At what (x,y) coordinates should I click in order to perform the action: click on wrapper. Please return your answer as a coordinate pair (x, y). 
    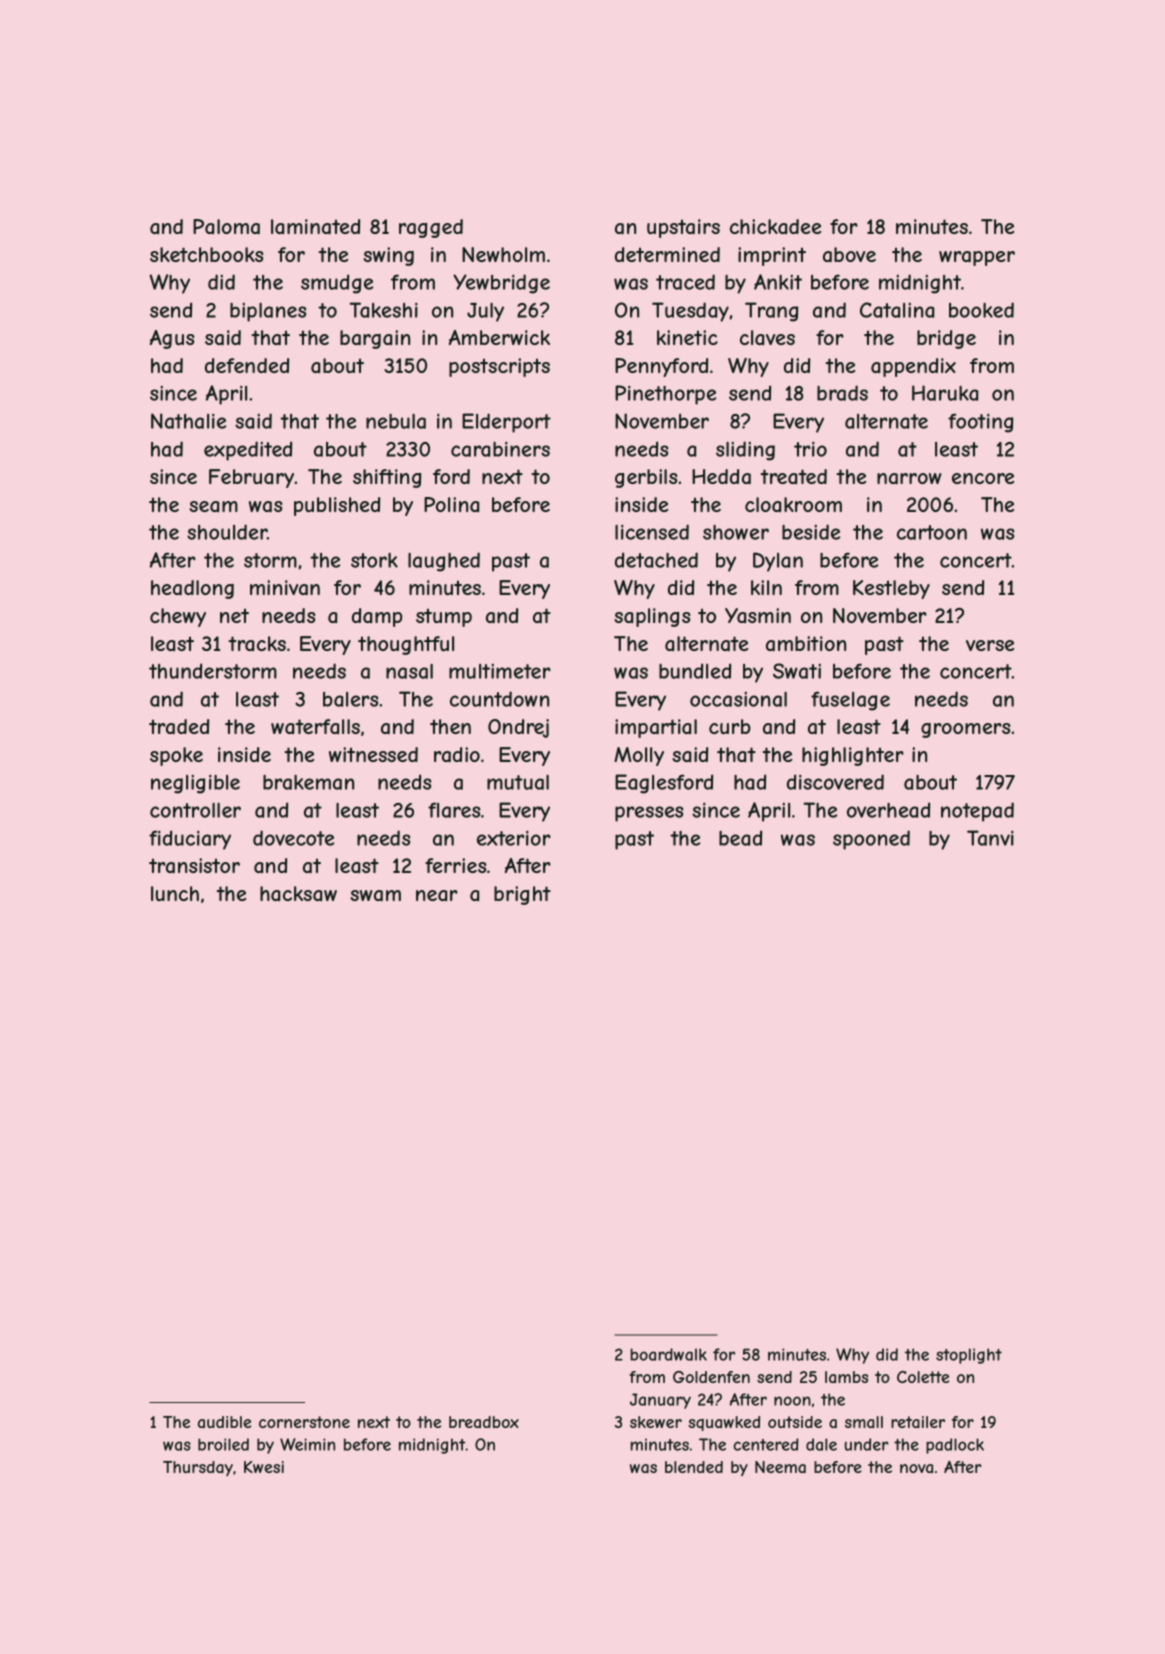
    Looking at the image, I should click on (977, 258).
